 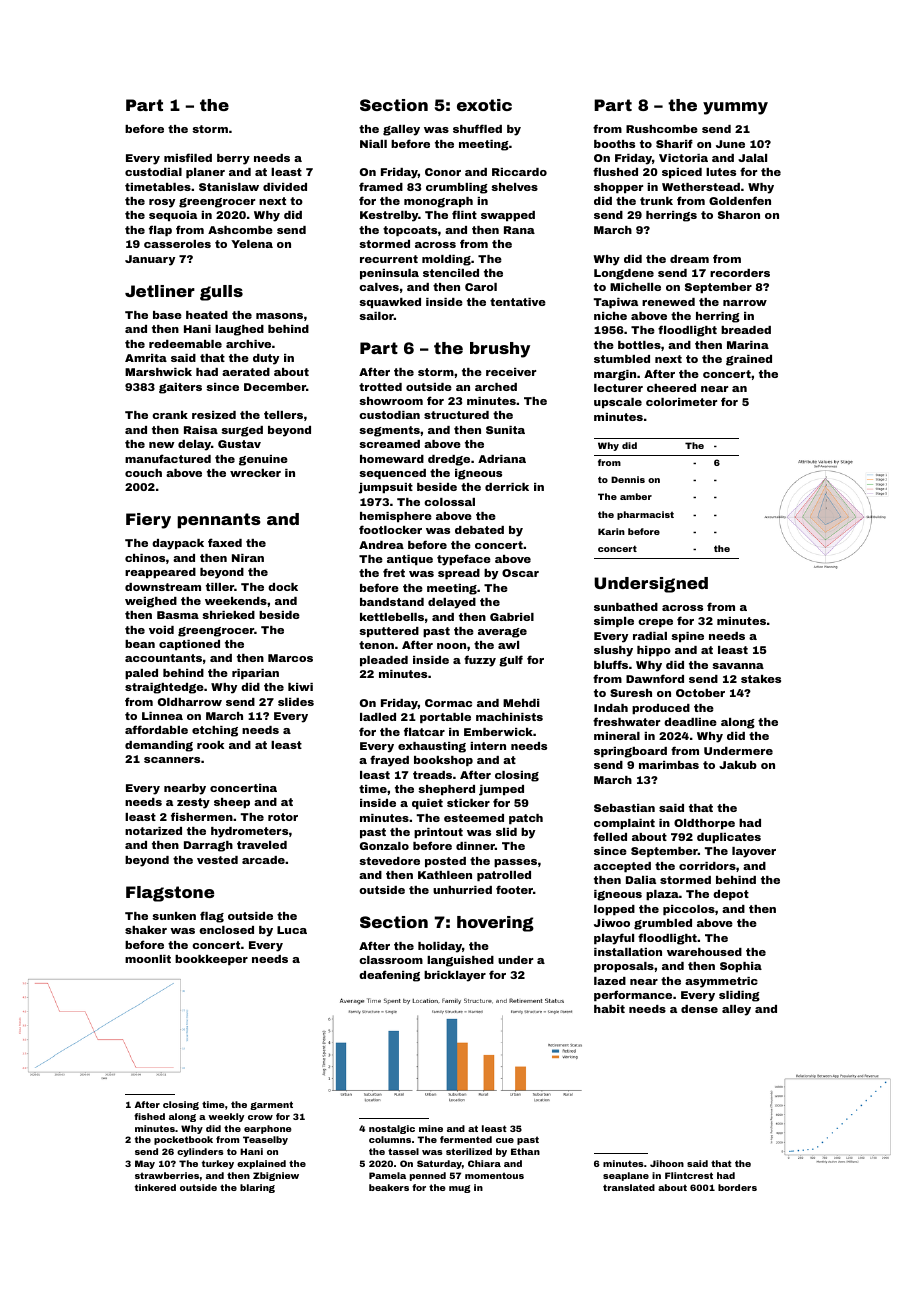 I want to click on kiwi, so click(x=300, y=687).
